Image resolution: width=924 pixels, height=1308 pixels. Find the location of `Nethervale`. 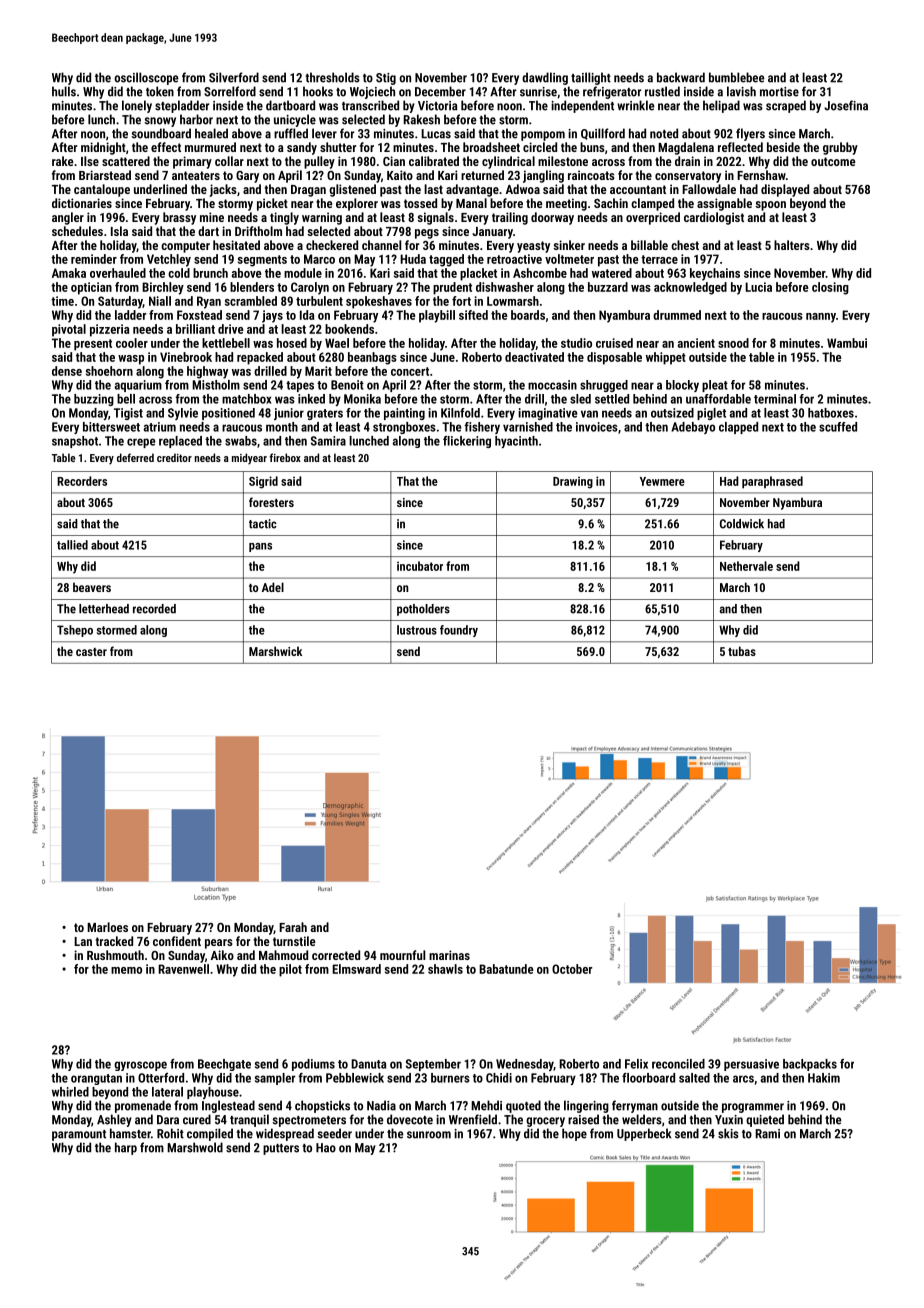

Nethervale is located at coordinates (746, 566).
